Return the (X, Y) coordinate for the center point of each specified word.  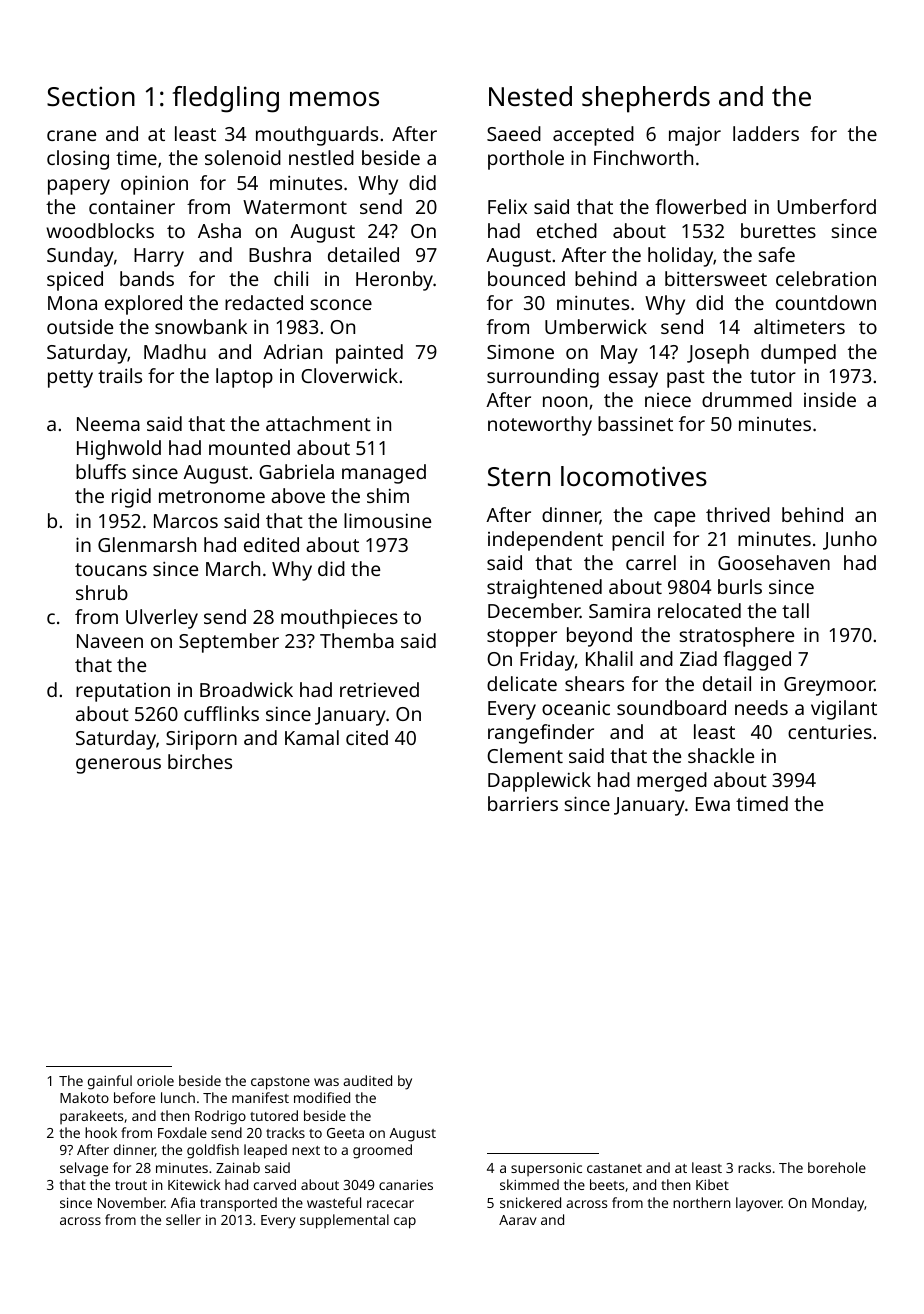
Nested (530, 96)
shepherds (646, 99)
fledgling (226, 99)
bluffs (101, 471)
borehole (837, 1167)
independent (545, 541)
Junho (850, 540)
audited (367, 1080)
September (229, 643)
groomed (382, 1151)
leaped (265, 1151)
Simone (520, 351)
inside (830, 399)
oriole (155, 1080)
